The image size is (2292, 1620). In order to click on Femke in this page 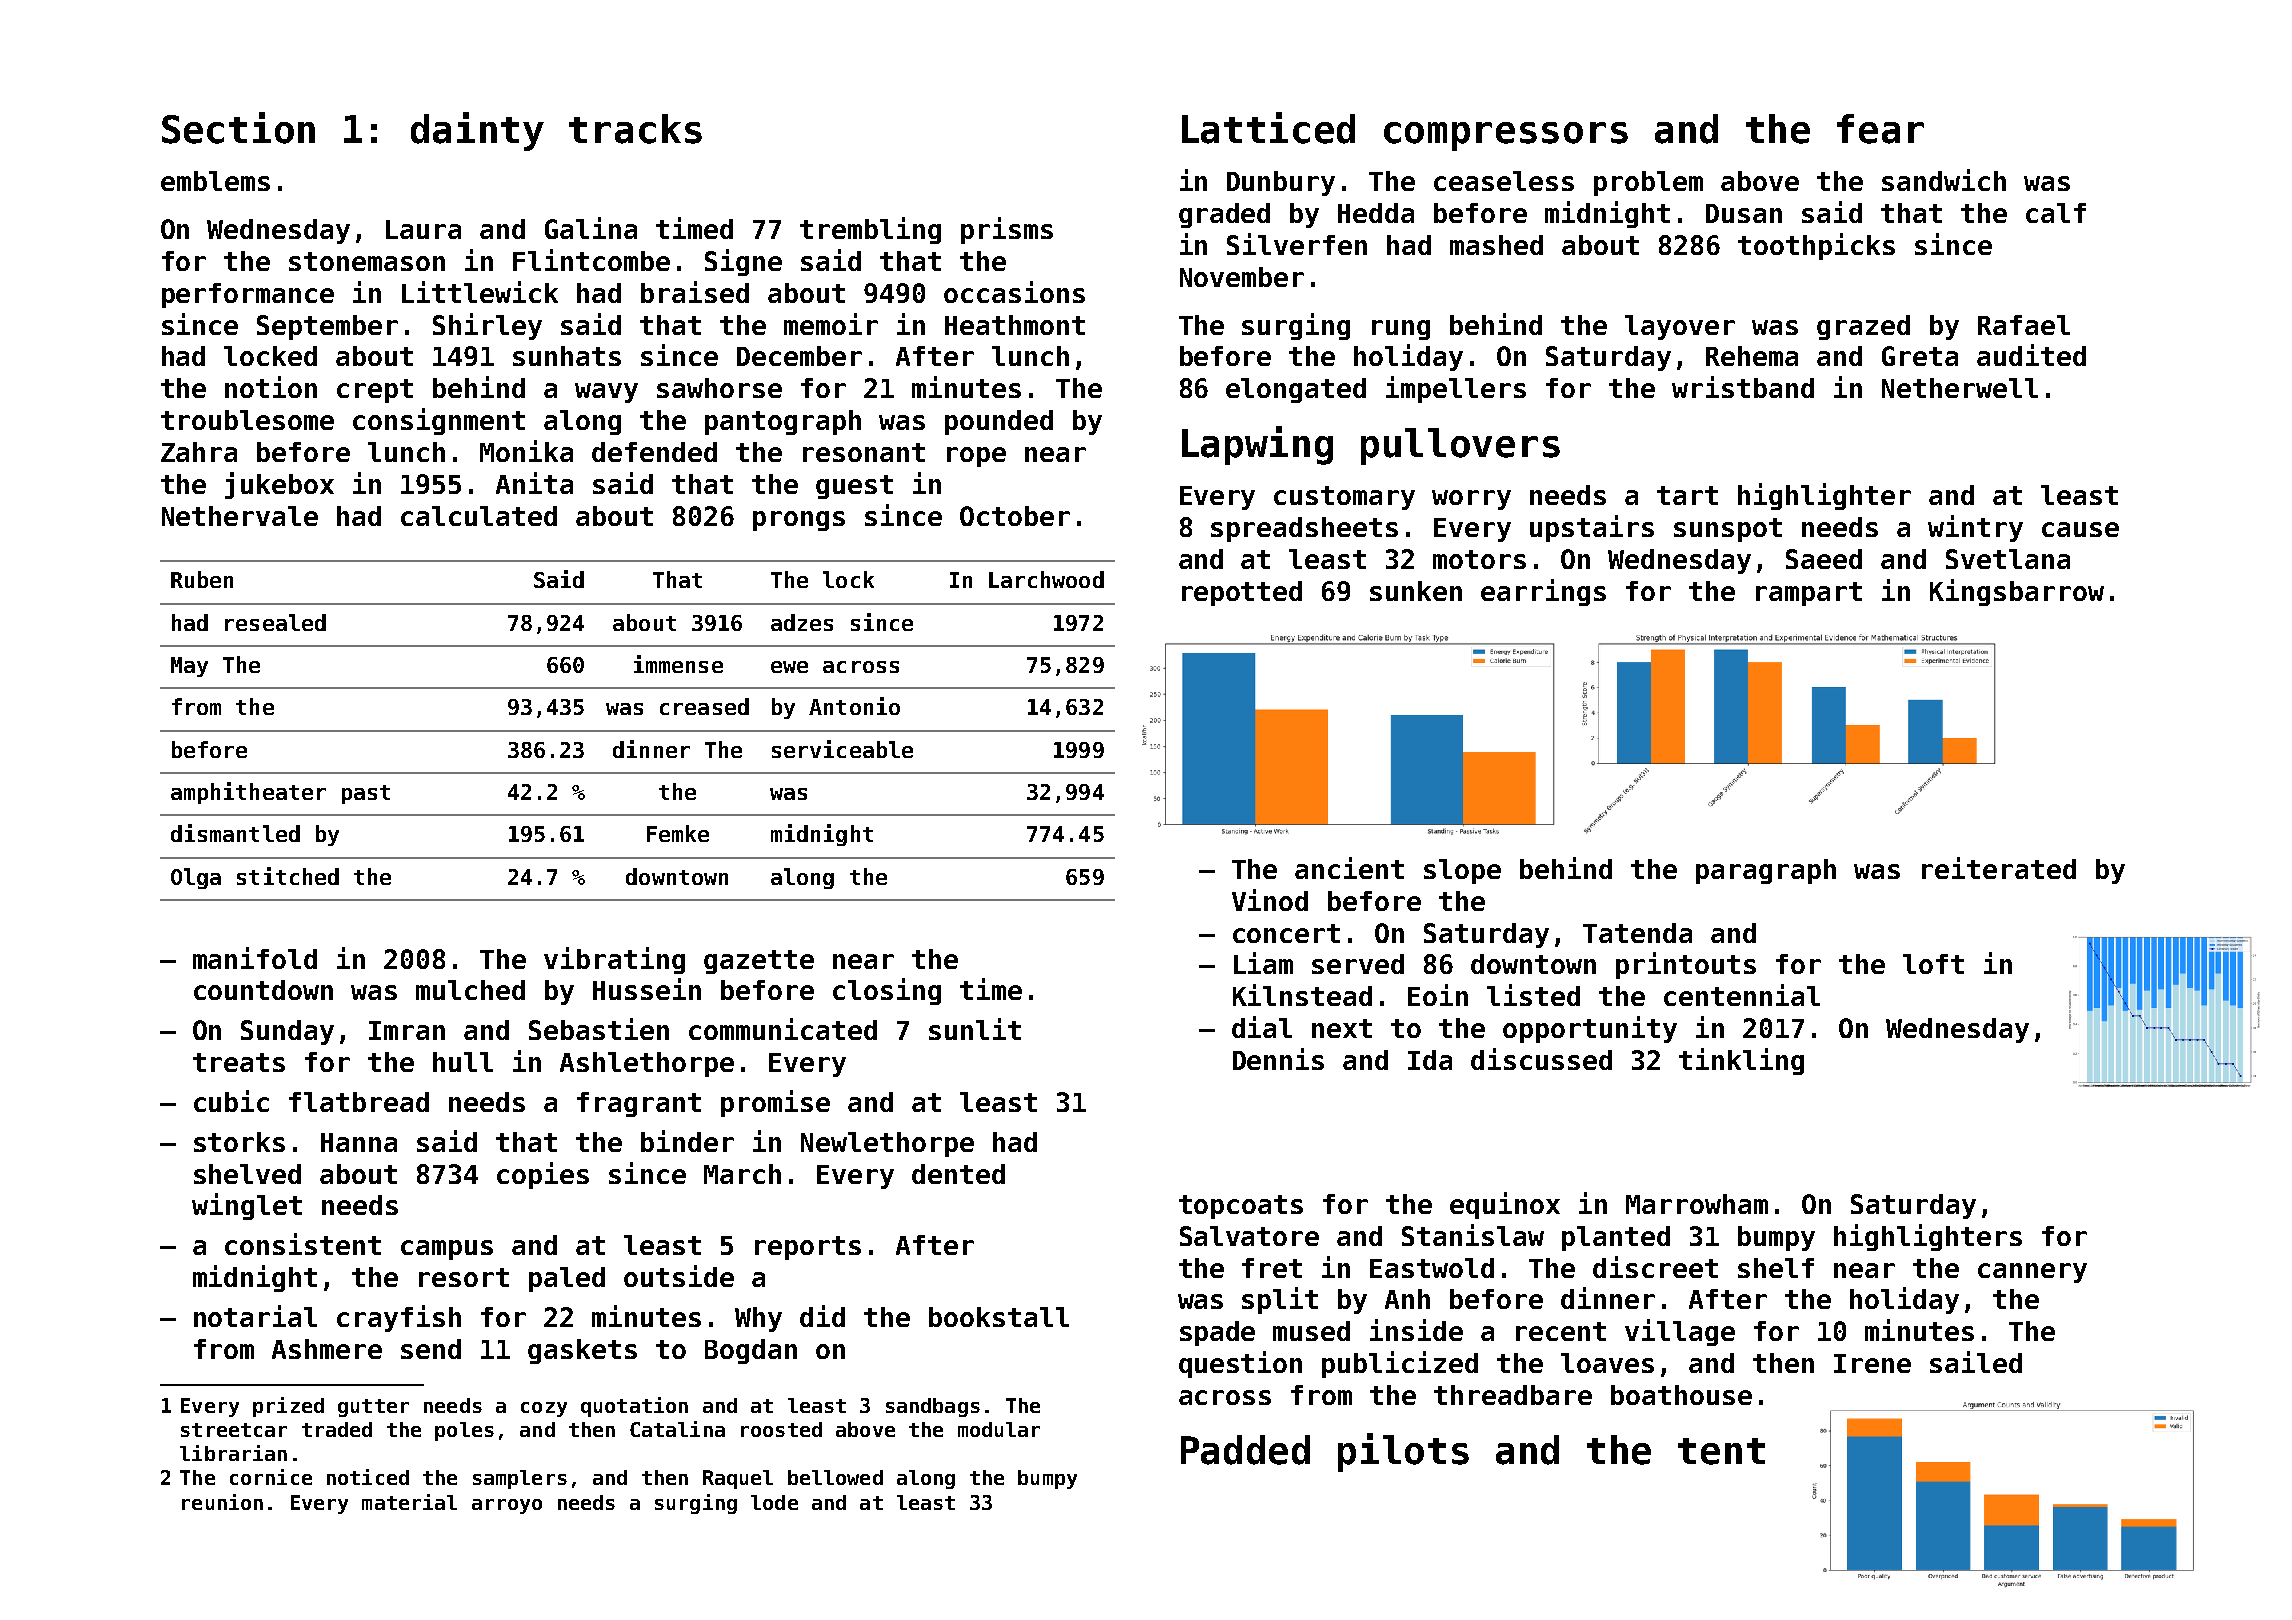, I will do `click(678, 833)`.
